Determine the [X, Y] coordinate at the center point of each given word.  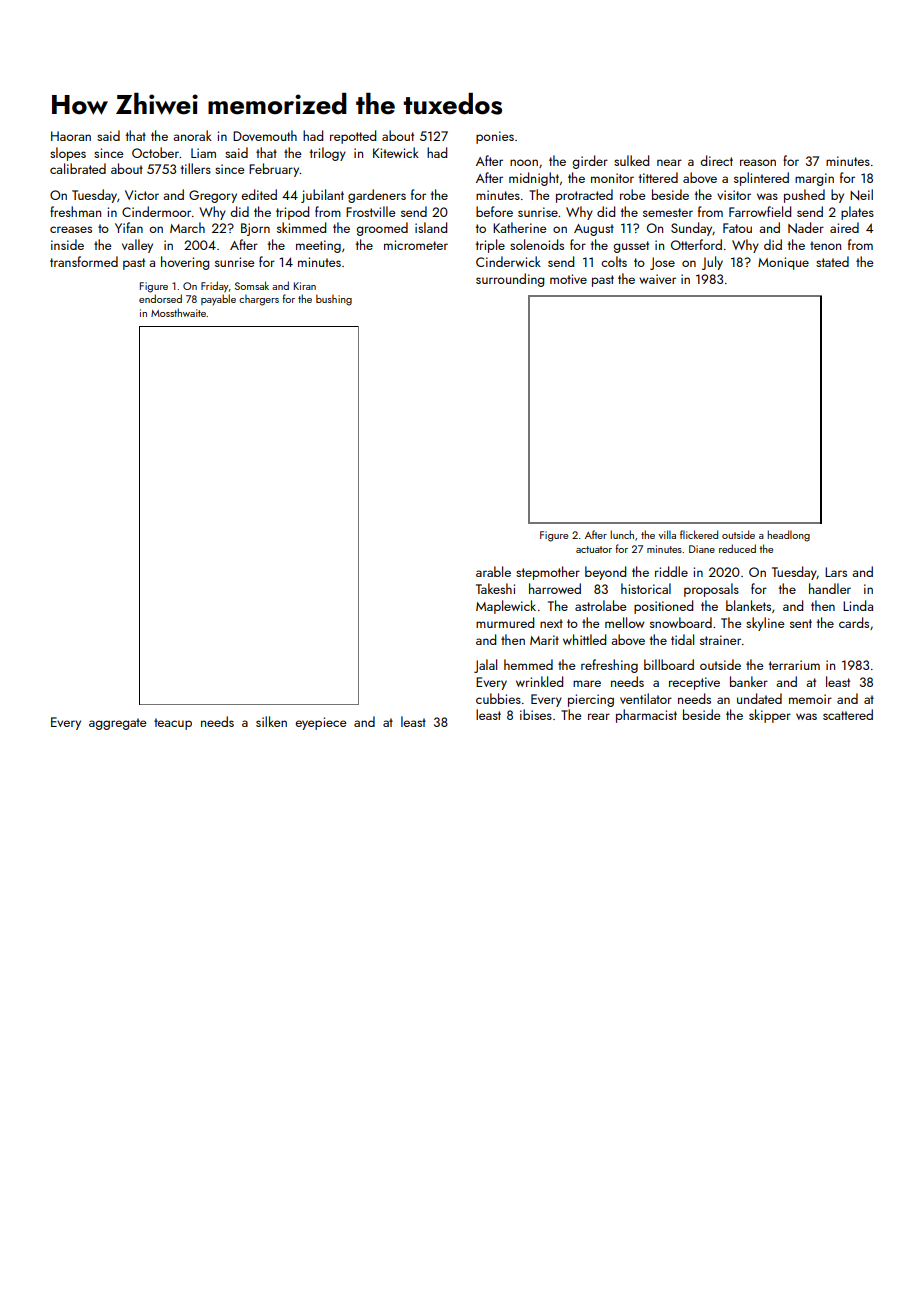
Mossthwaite [178, 312]
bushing [334, 300]
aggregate [118, 724]
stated [832, 261]
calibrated [78, 168]
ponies [495, 137]
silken [271, 721]
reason [758, 162]
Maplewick [506, 607]
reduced [737, 548]
